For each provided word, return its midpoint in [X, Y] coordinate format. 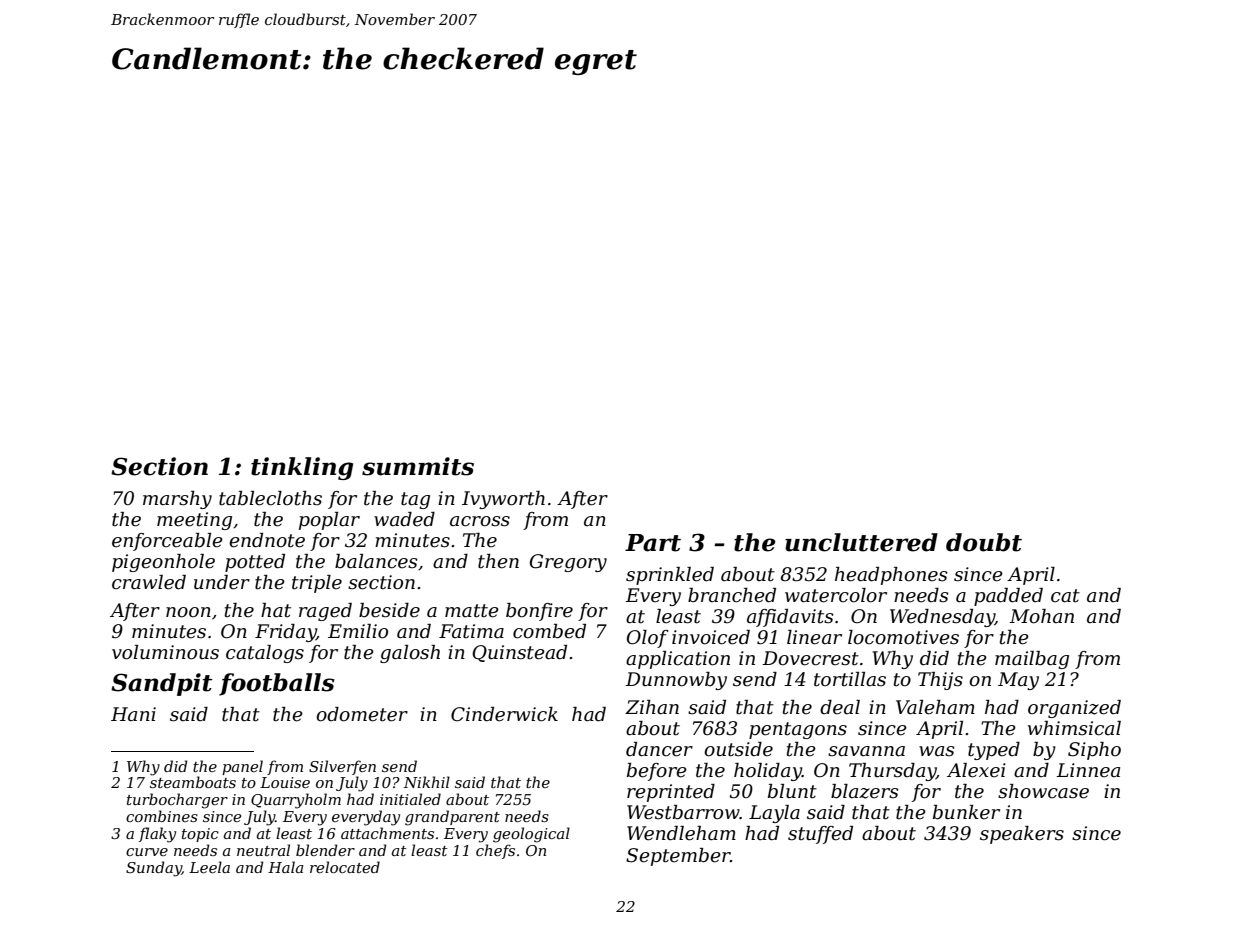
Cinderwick [504, 714]
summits [418, 466]
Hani [133, 714]
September [678, 857]
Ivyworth [503, 500]
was [937, 751]
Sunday [154, 869]
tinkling [302, 468]
